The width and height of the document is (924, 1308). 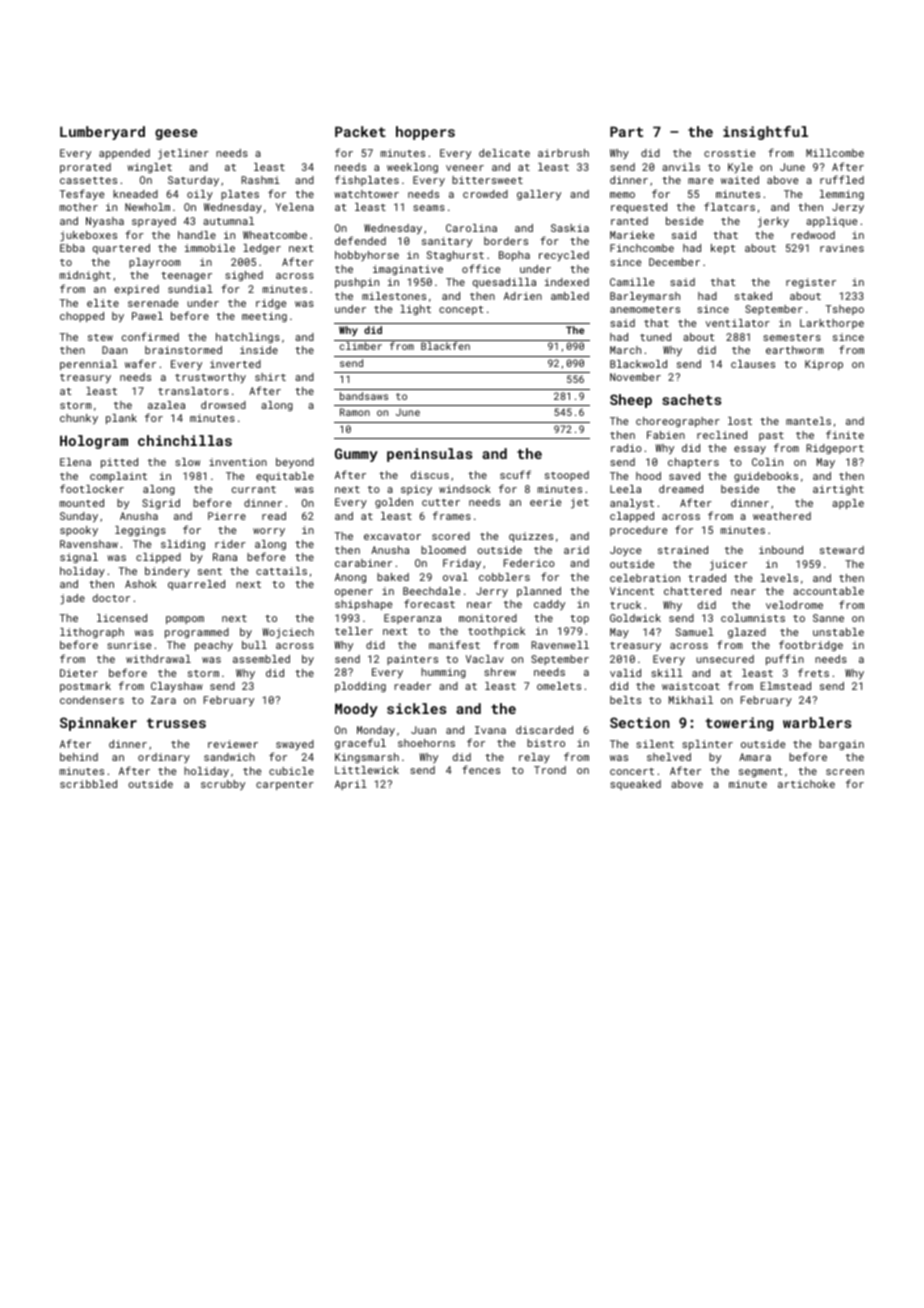 I want to click on Rana, so click(x=225, y=557).
